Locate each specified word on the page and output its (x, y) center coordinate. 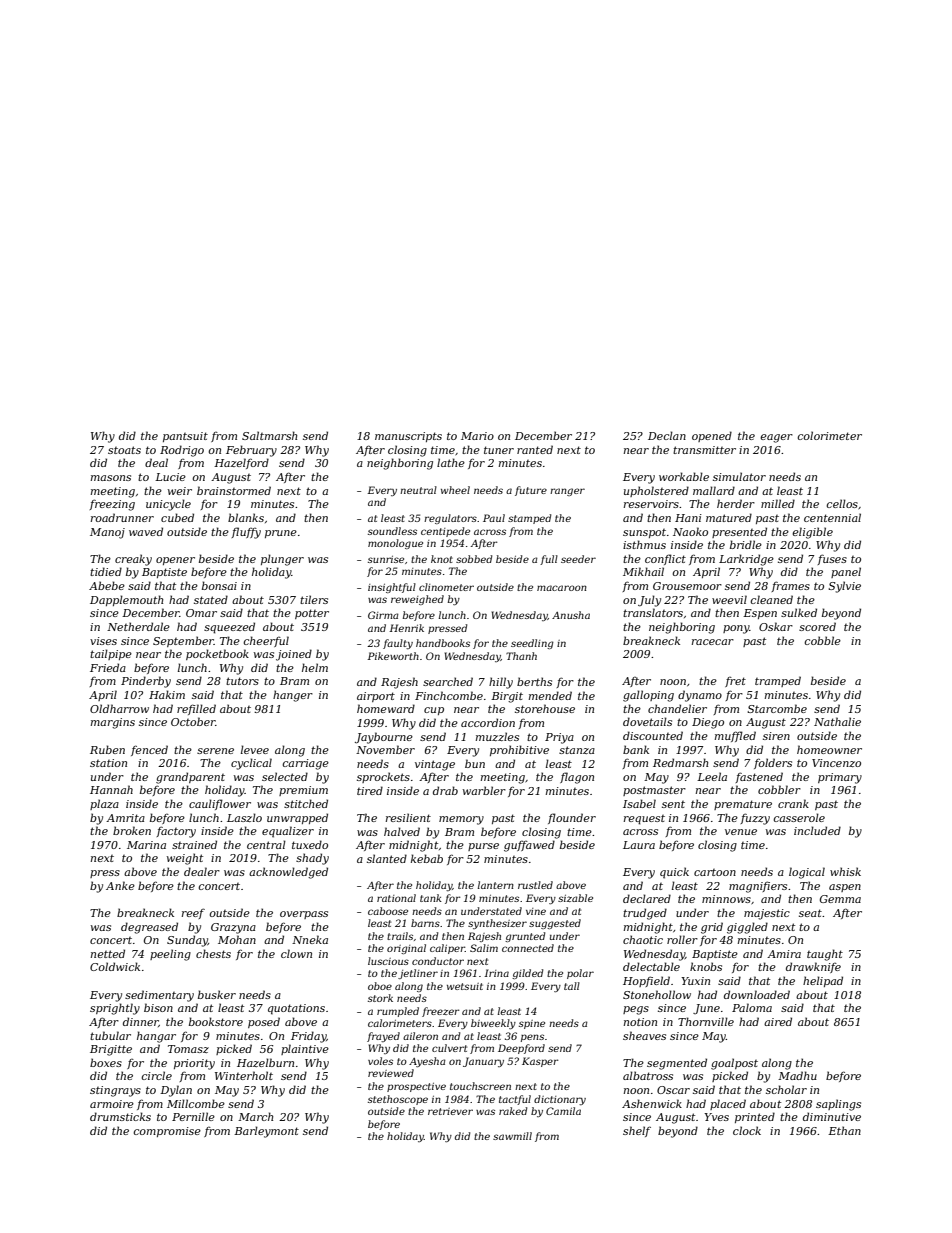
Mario (477, 436)
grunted (525, 937)
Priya (559, 738)
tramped (778, 681)
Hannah (111, 789)
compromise (167, 1132)
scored (817, 626)
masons (111, 478)
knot (442, 559)
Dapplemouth (126, 600)
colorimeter (829, 435)
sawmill (512, 1136)
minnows (726, 899)
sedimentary (159, 996)
